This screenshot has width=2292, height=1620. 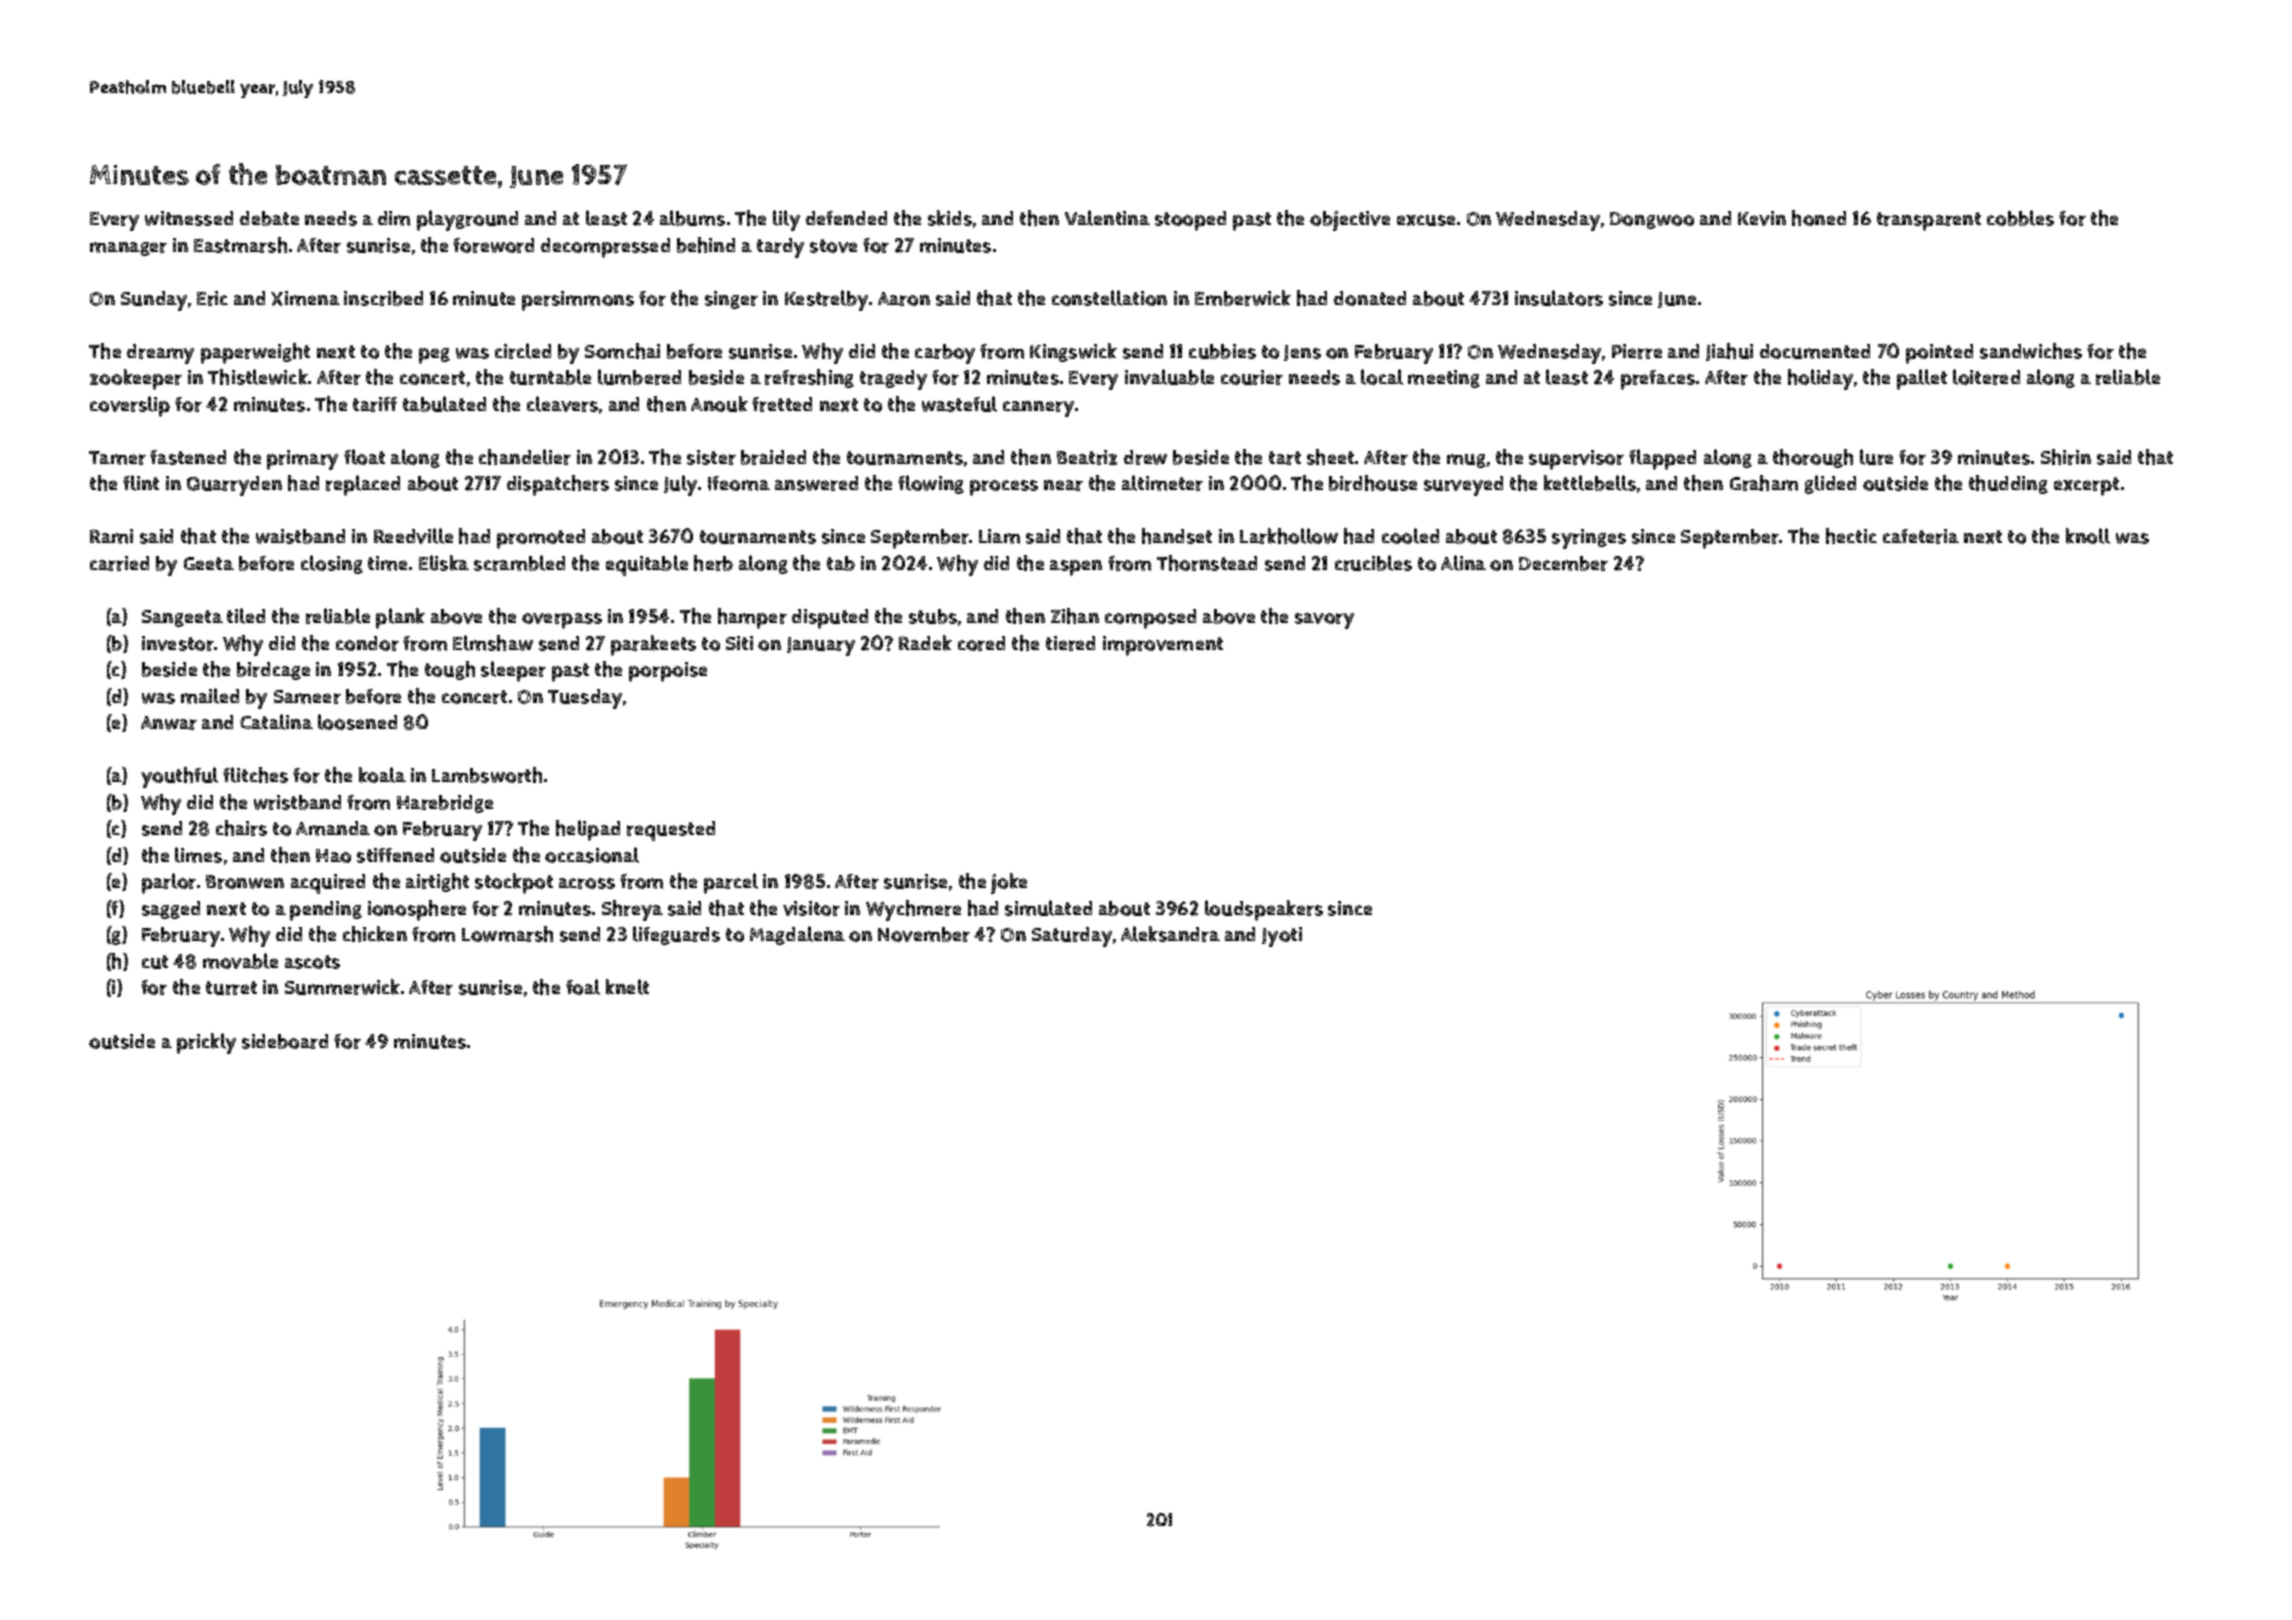 What do you see at coordinates (1929, 221) in the screenshot?
I see `transparent` at bounding box center [1929, 221].
